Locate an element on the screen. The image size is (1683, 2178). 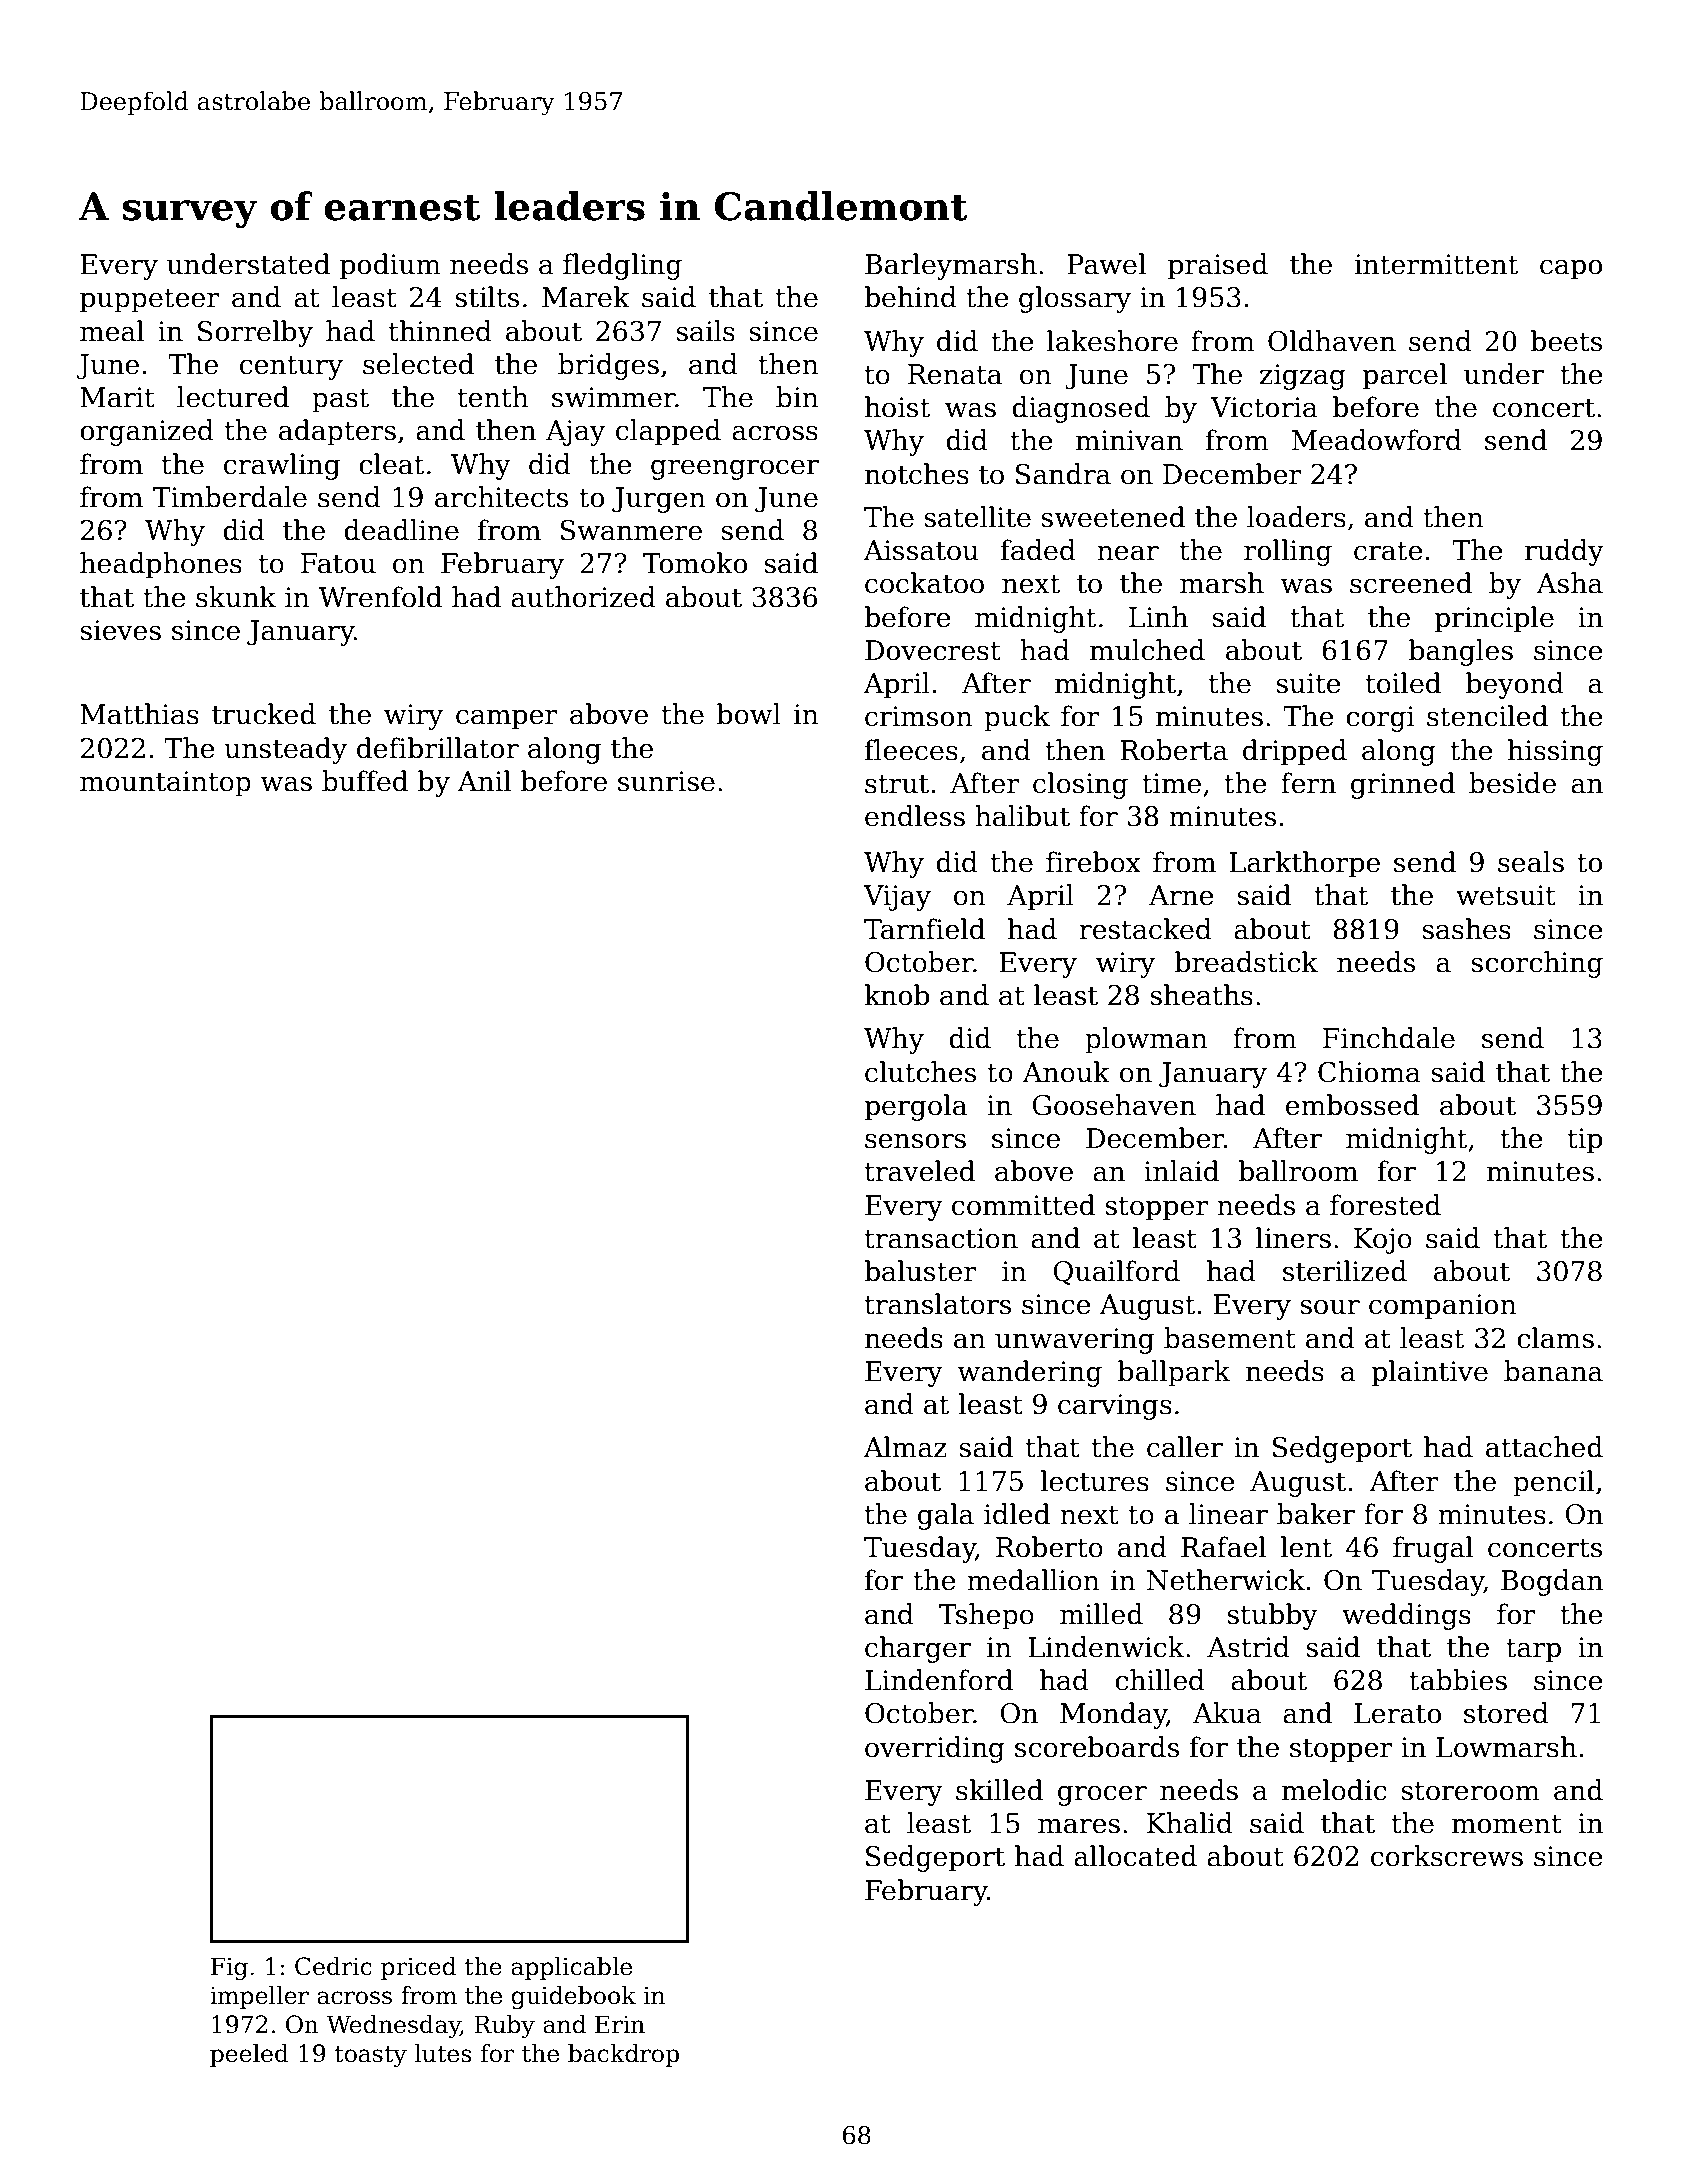
Pawel is located at coordinates (1106, 264).
